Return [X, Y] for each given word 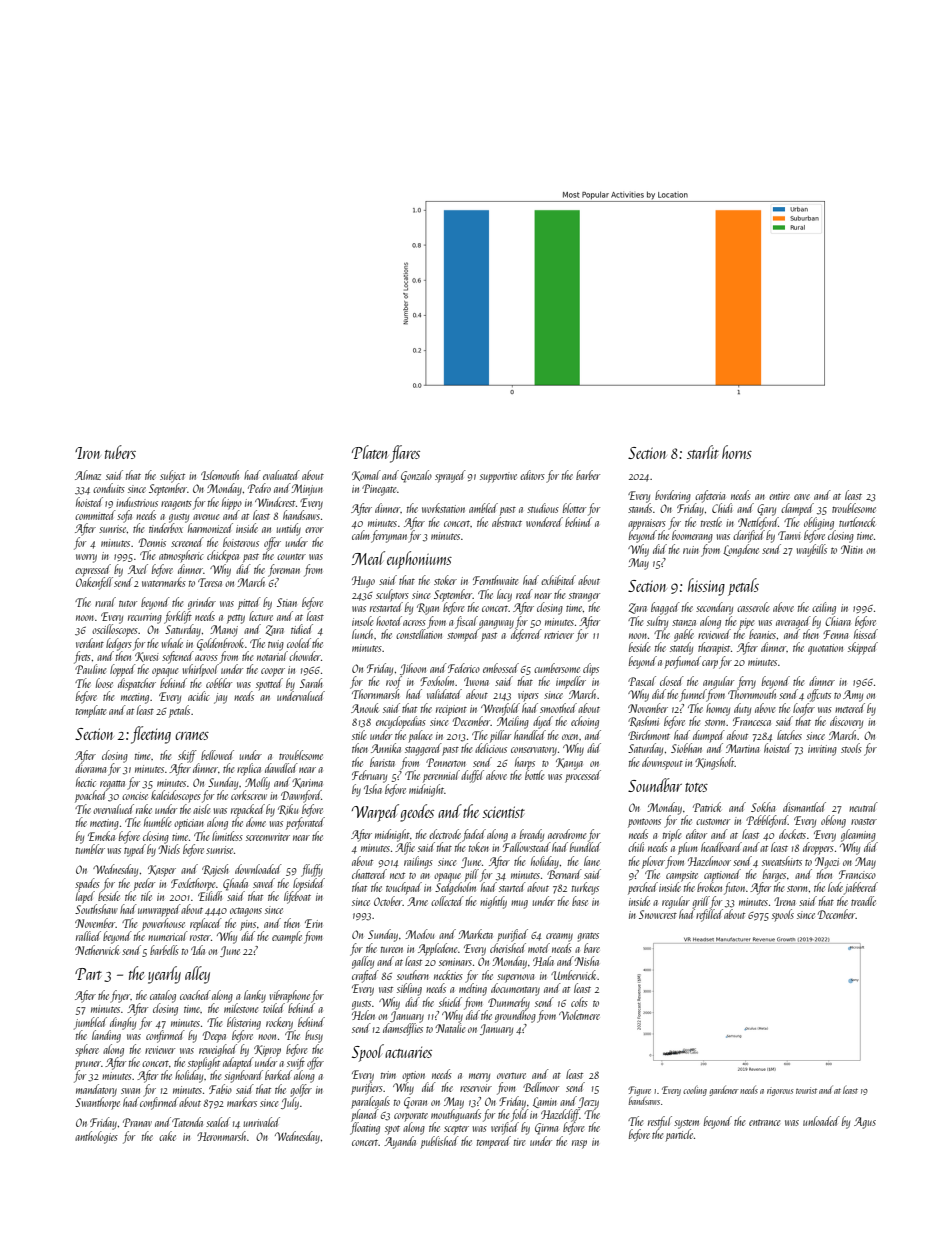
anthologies [96, 1137]
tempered [494, 1142]
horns [737, 452]
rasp [579, 1144]
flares [405, 454]
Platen [369, 452]
